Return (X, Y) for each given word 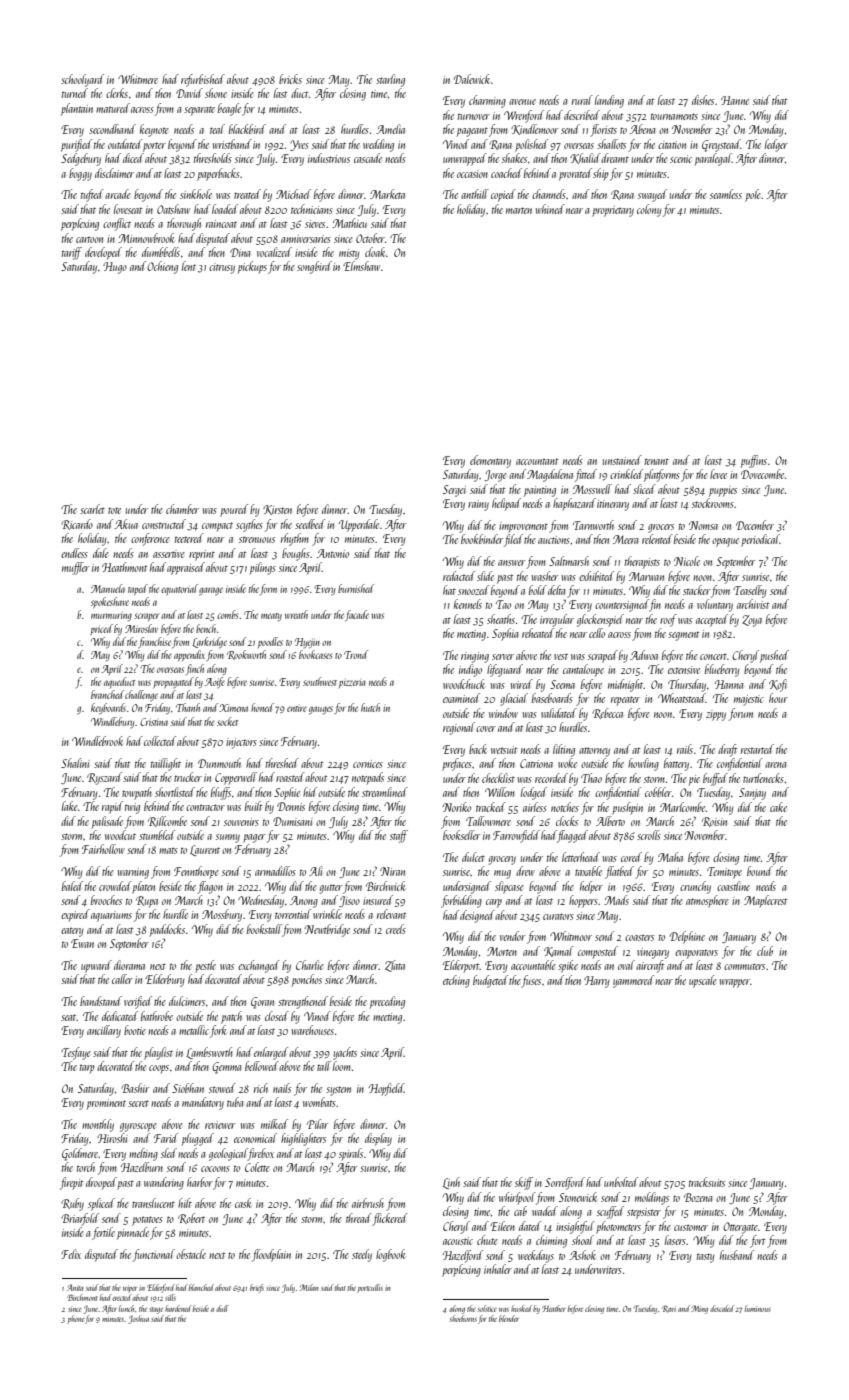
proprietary (613, 211)
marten (519, 210)
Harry (596, 982)
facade (357, 615)
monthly (98, 1125)
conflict (117, 224)
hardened (178, 1308)
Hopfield (386, 1089)
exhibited (596, 576)
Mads (616, 900)
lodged (534, 793)
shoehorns (463, 1318)
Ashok (582, 1255)
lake (70, 806)
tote (114, 510)
